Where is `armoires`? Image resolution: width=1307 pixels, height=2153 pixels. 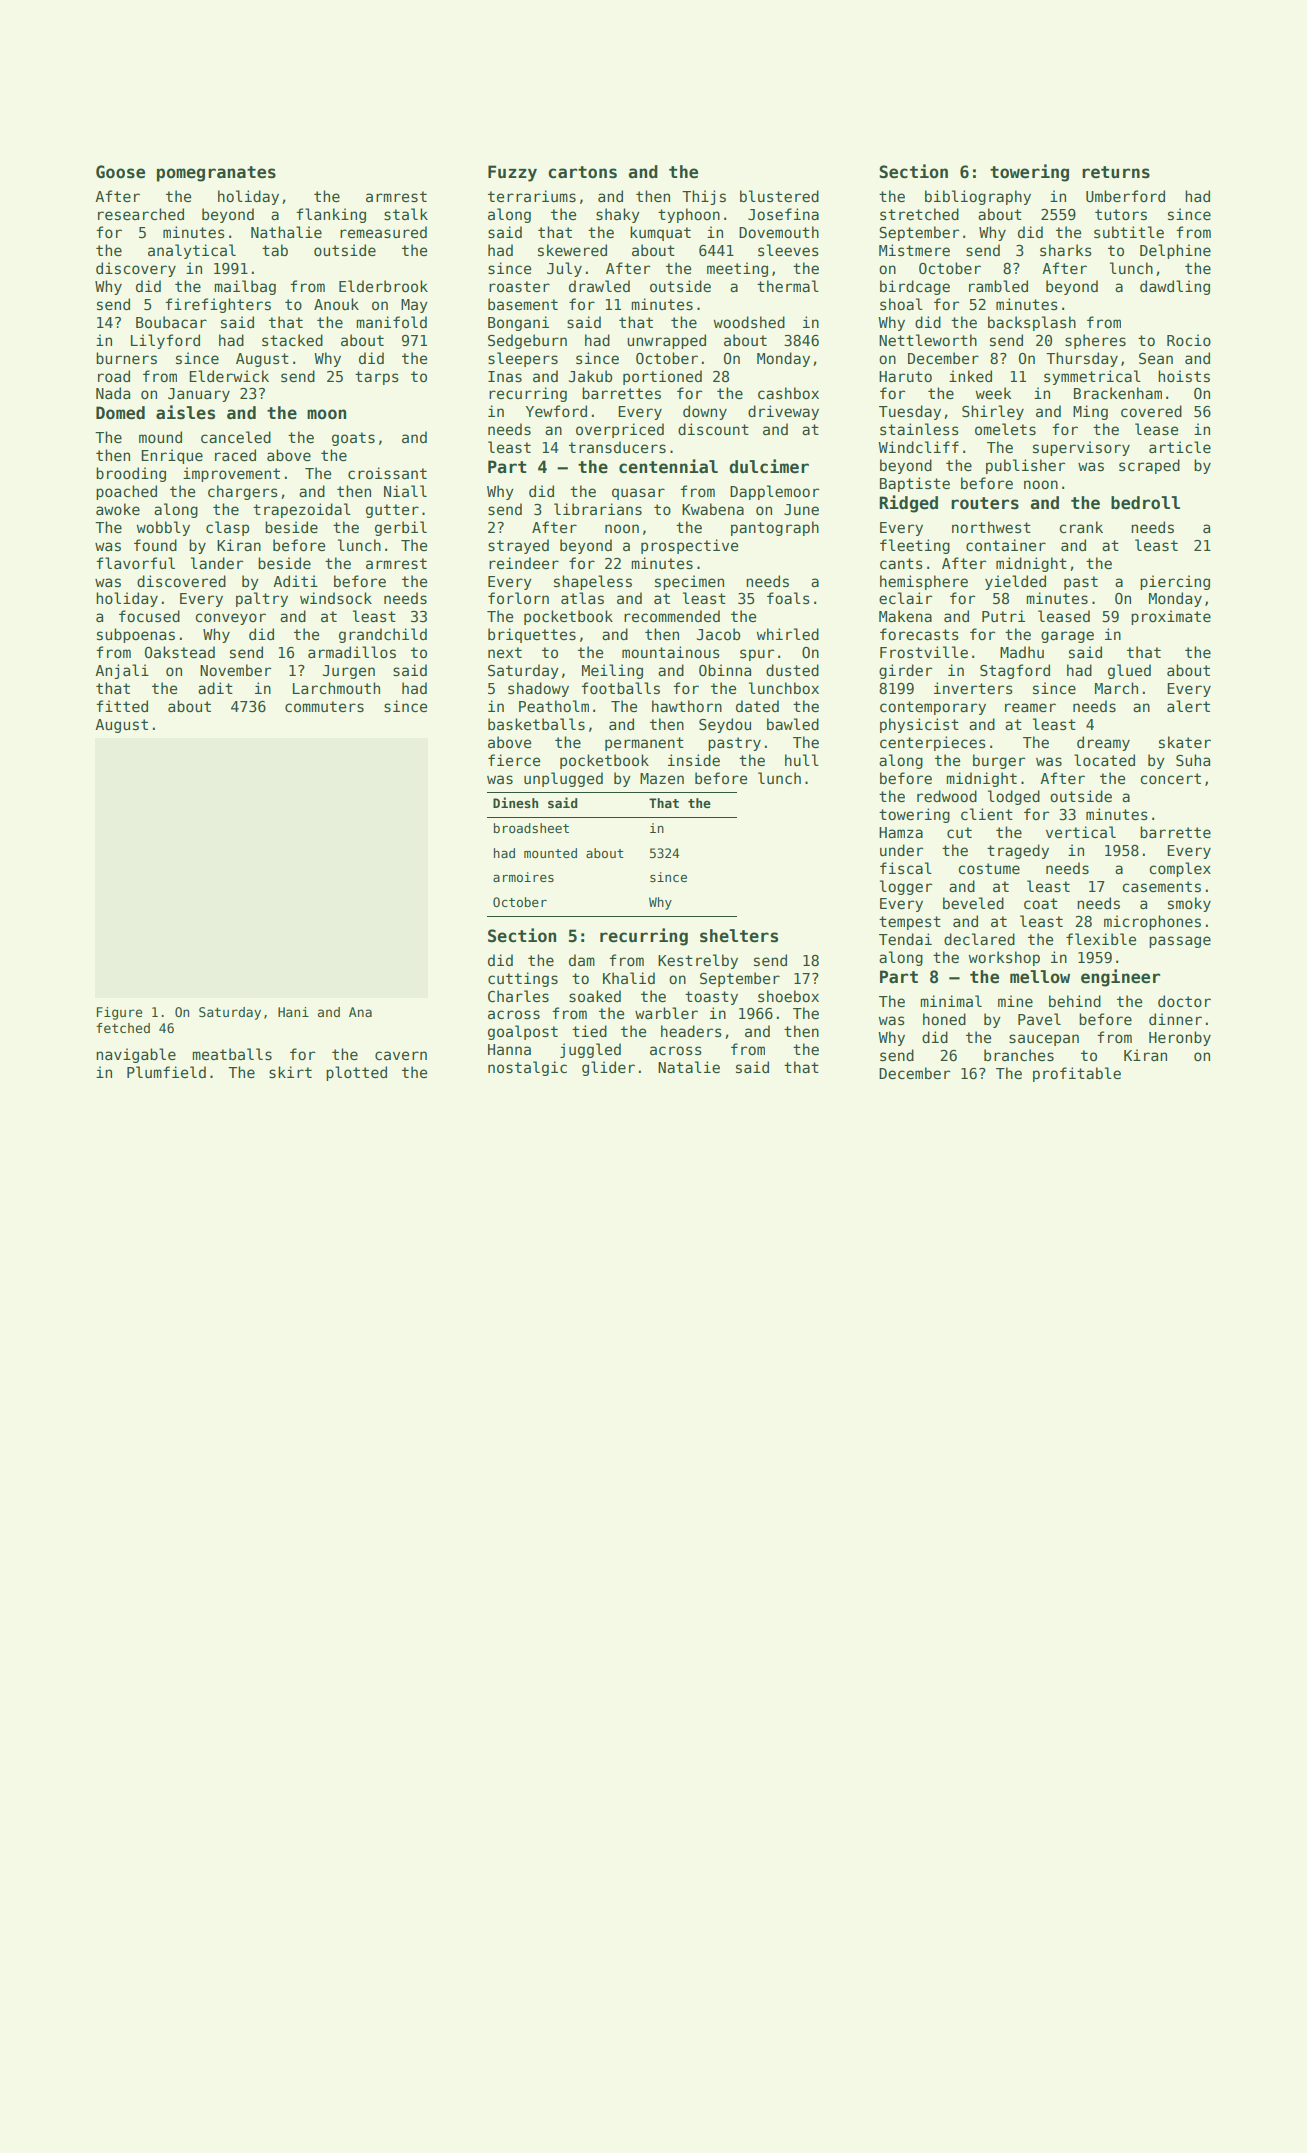 armoires is located at coordinates (523, 877).
